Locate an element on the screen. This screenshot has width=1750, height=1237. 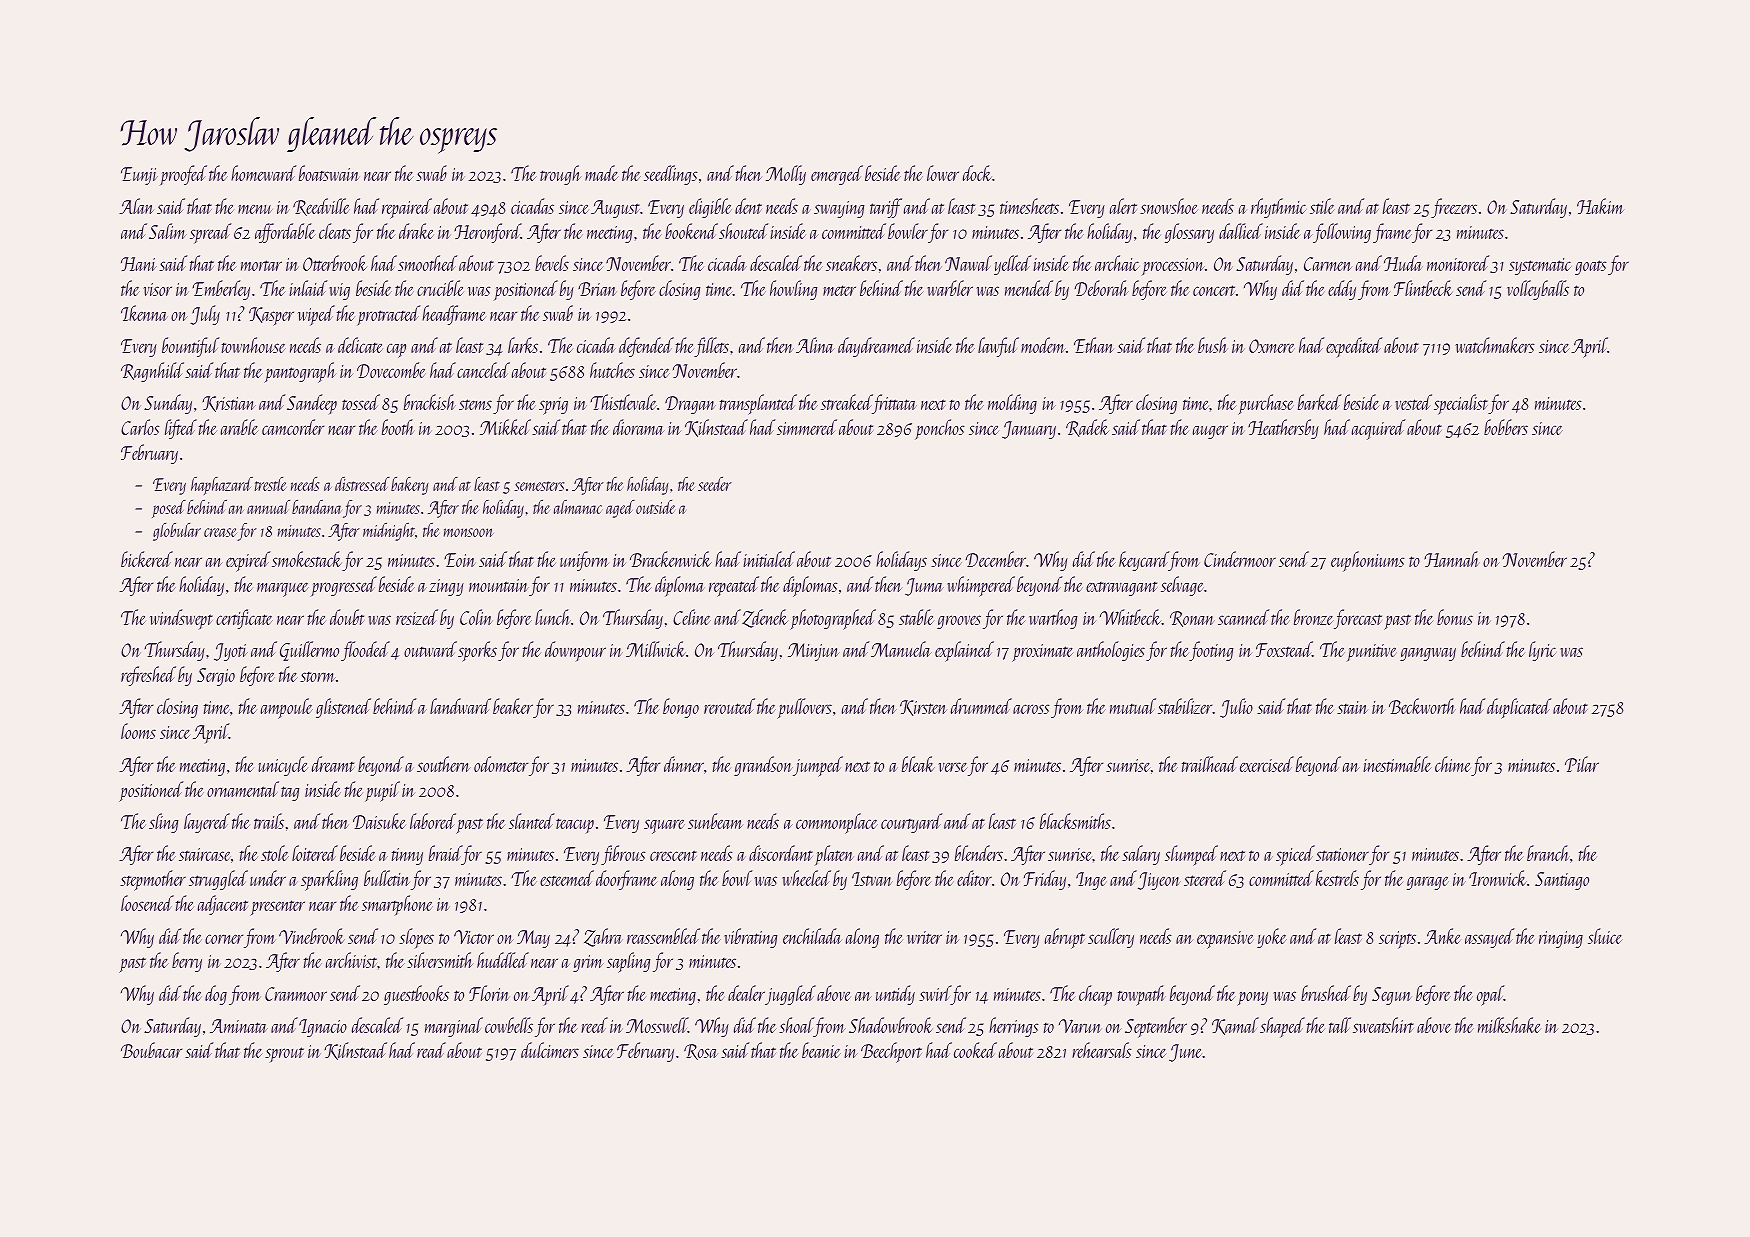
proofed is located at coordinates (183, 175).
